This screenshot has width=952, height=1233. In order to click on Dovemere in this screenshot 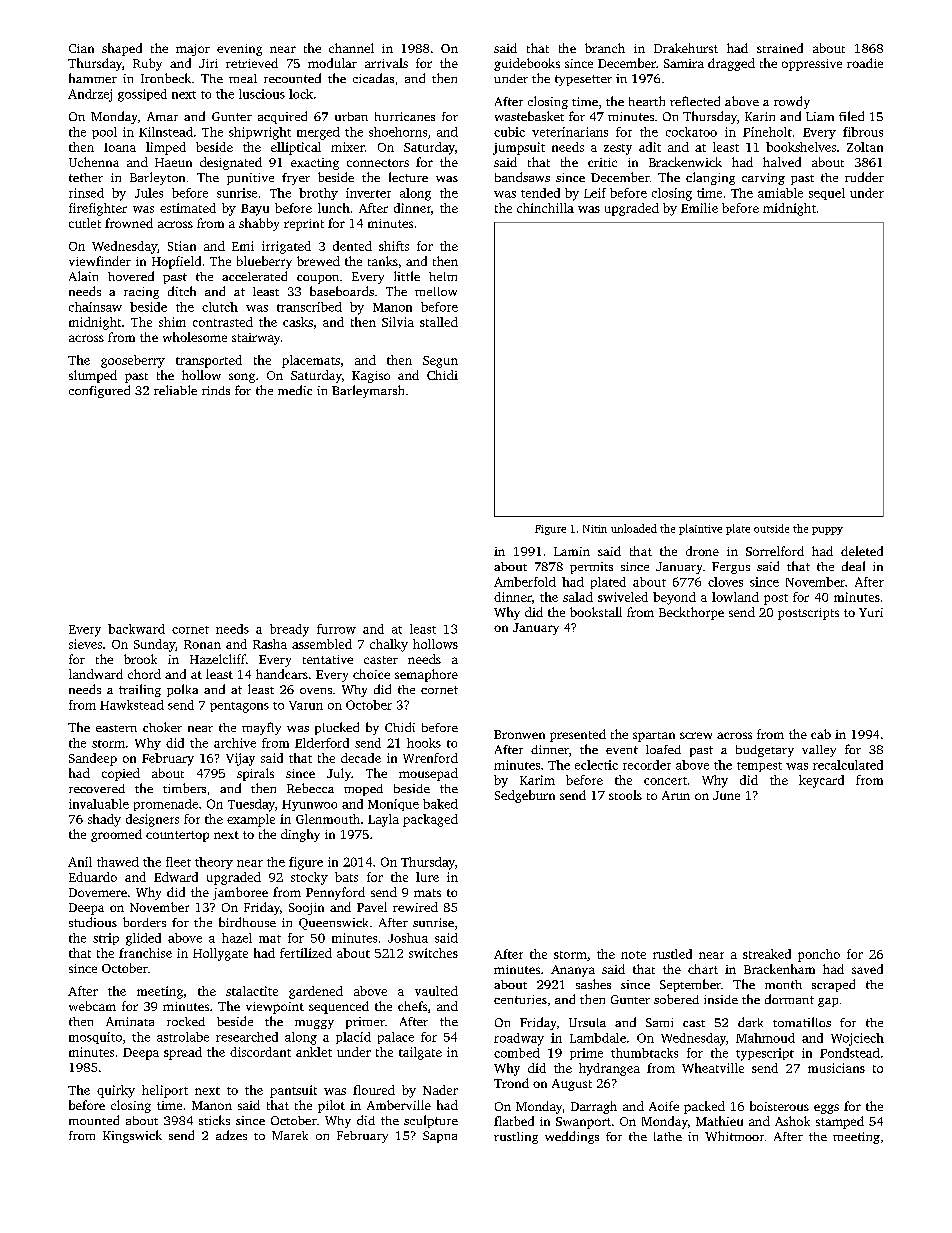, I will do `click(98, 892)`.
